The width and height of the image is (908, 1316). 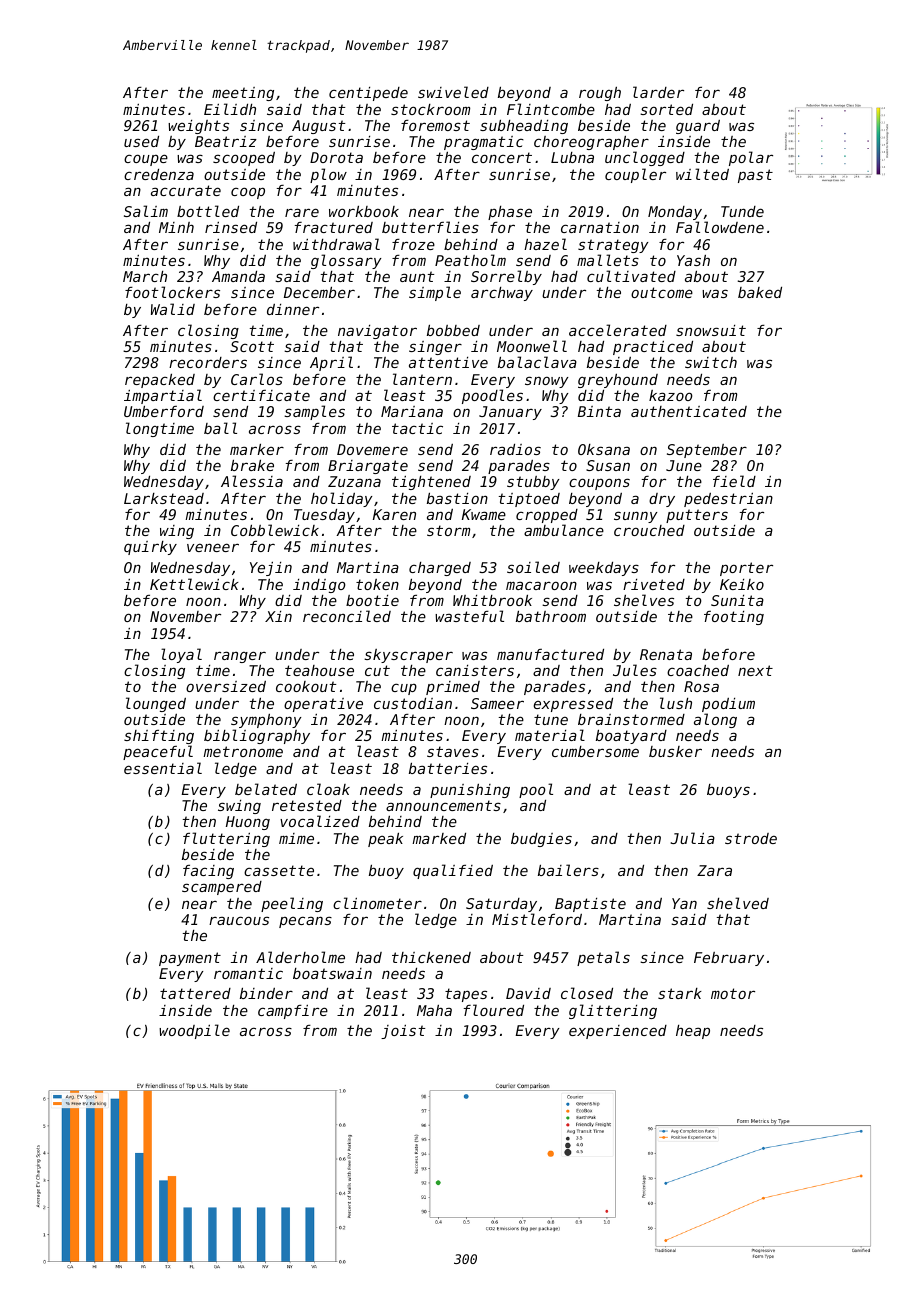 What do you see at coordinates (422, 379) in the image?
I see `lantern` at bounding box center [422, 379].
